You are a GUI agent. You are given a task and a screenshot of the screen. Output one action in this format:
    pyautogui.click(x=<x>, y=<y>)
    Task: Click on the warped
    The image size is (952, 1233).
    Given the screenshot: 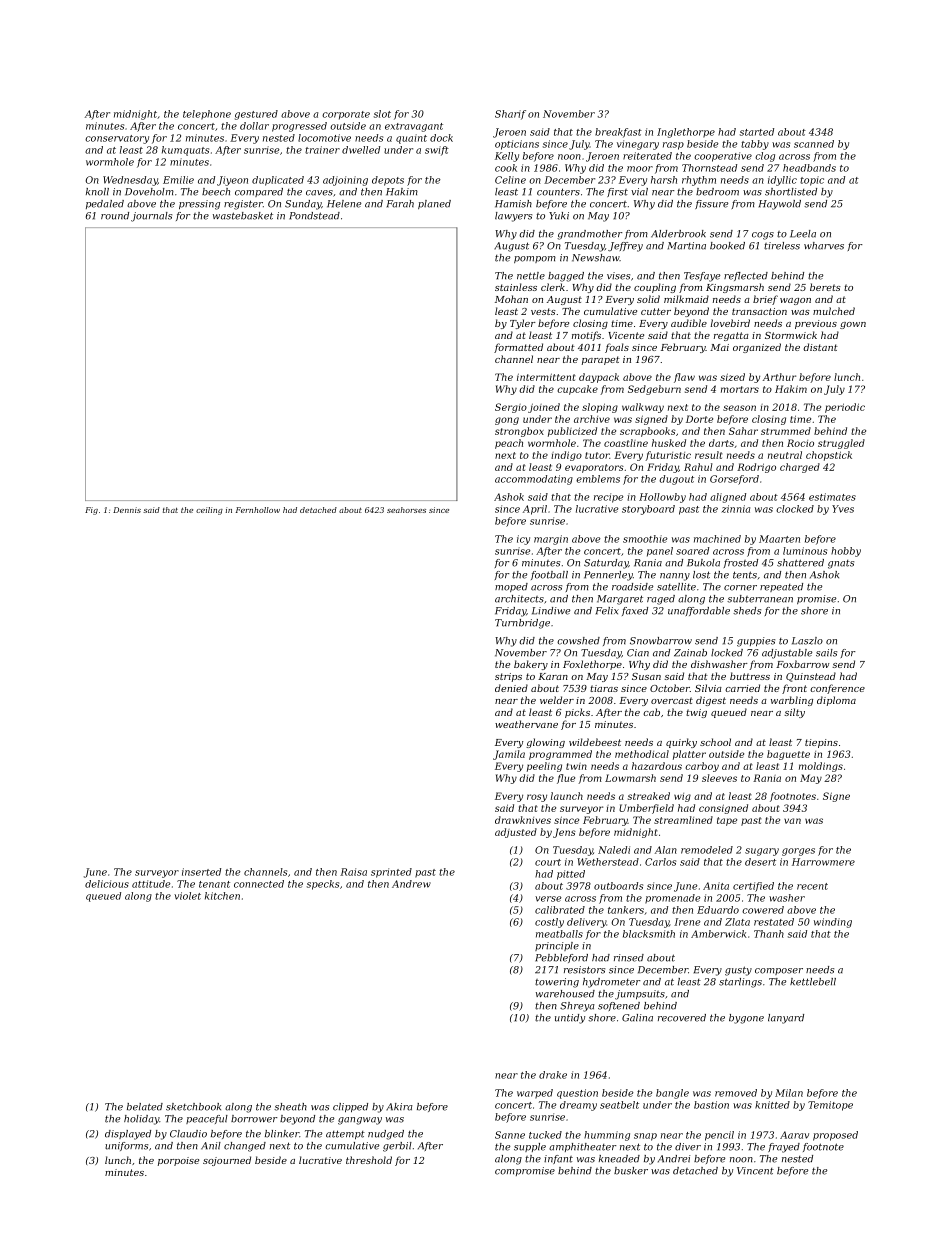 What is the action you would take?
    pyautogui.click(x=535, y=1094)
